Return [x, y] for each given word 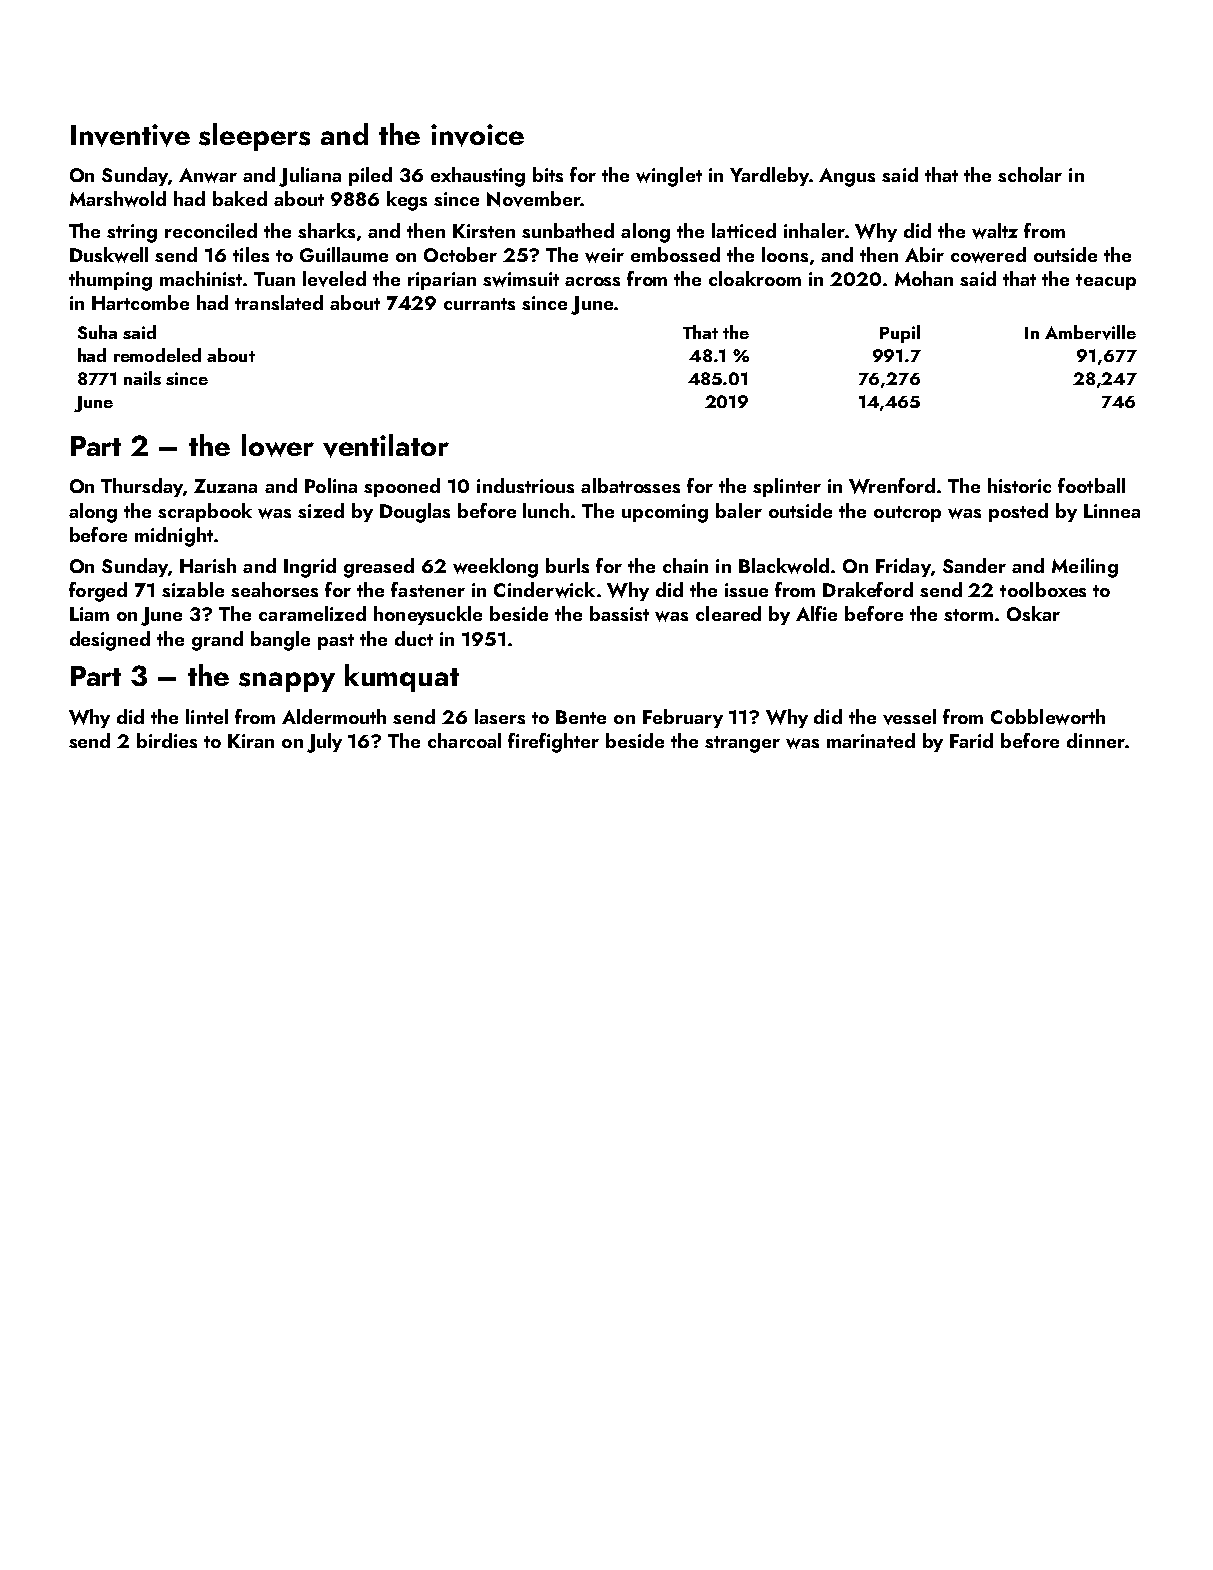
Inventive [130, 135]
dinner [1096, 740]
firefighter [553, 743]
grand [217, 641]
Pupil [900, 334]
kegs [407, 201]
